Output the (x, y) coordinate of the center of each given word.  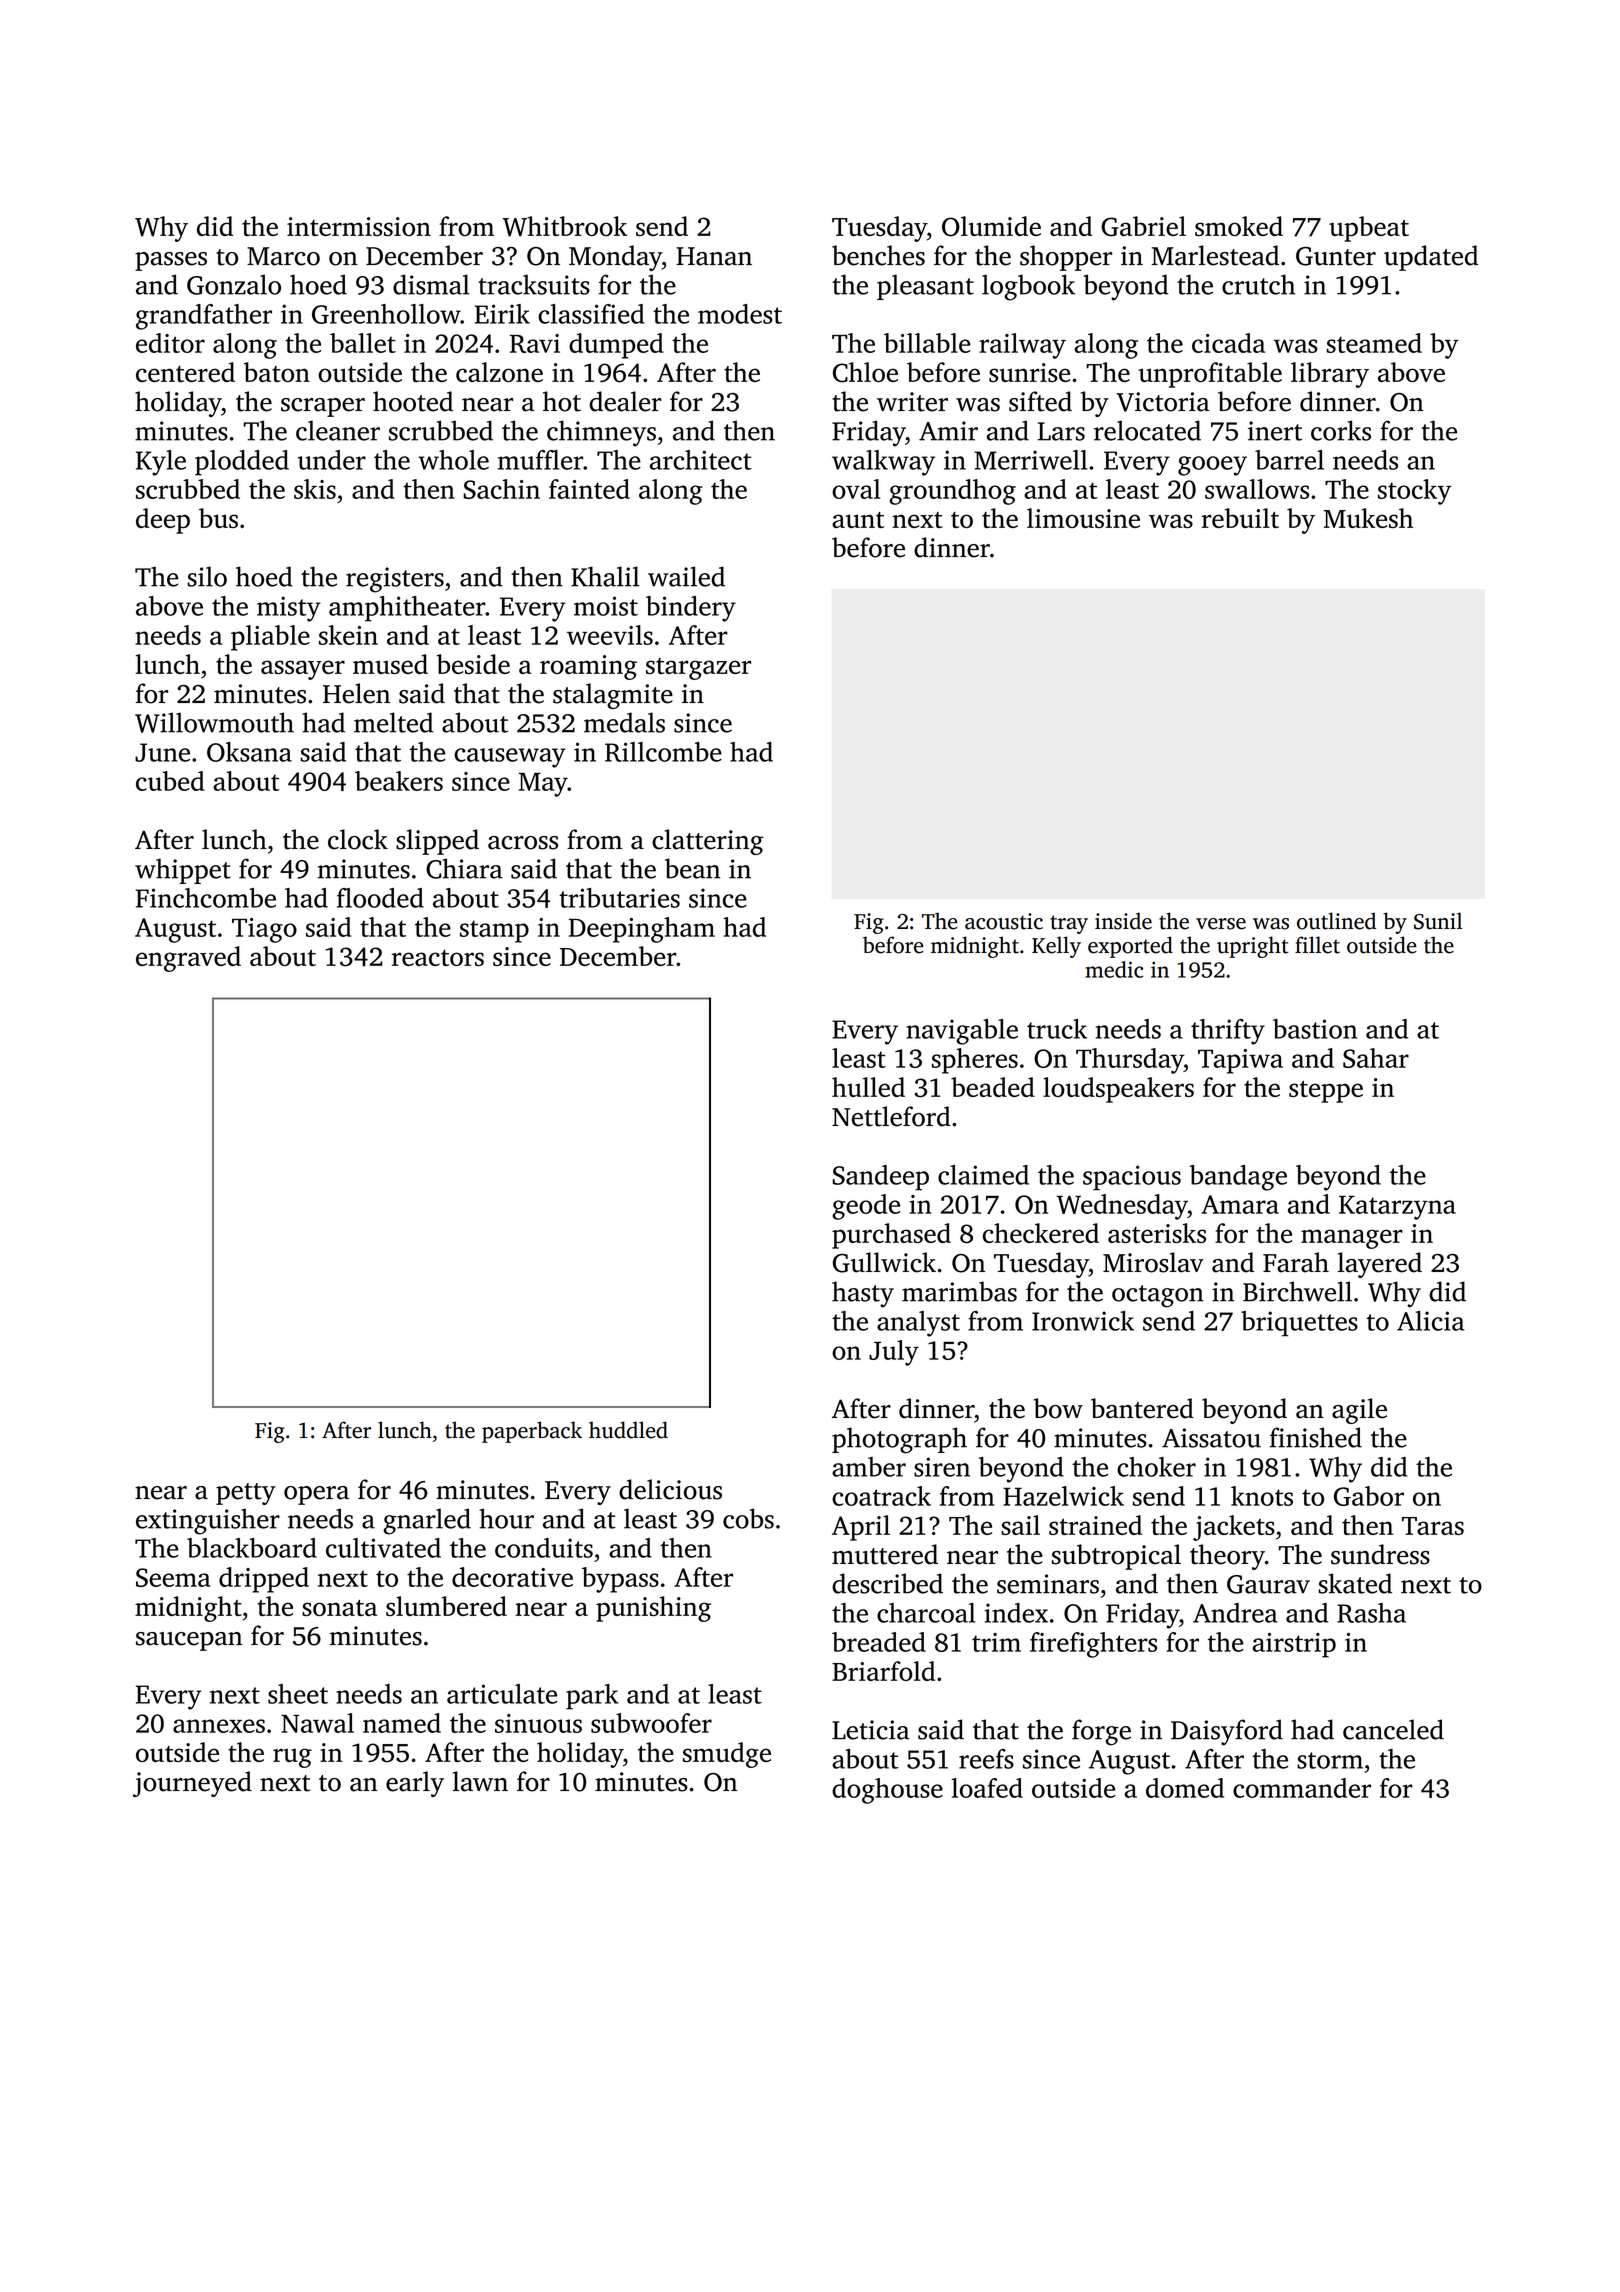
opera (316, 1495)
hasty (863, 1294)
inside (1123, 921)
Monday (615, 258)
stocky (1414, 492)
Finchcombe (205, 898)
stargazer (698, 669)
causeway (510, 758)
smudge (727, 1755)
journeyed (192, 1784)
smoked (1239, 226)
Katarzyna (1397, 1207)
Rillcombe (663, 752)
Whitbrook (565, 226)
